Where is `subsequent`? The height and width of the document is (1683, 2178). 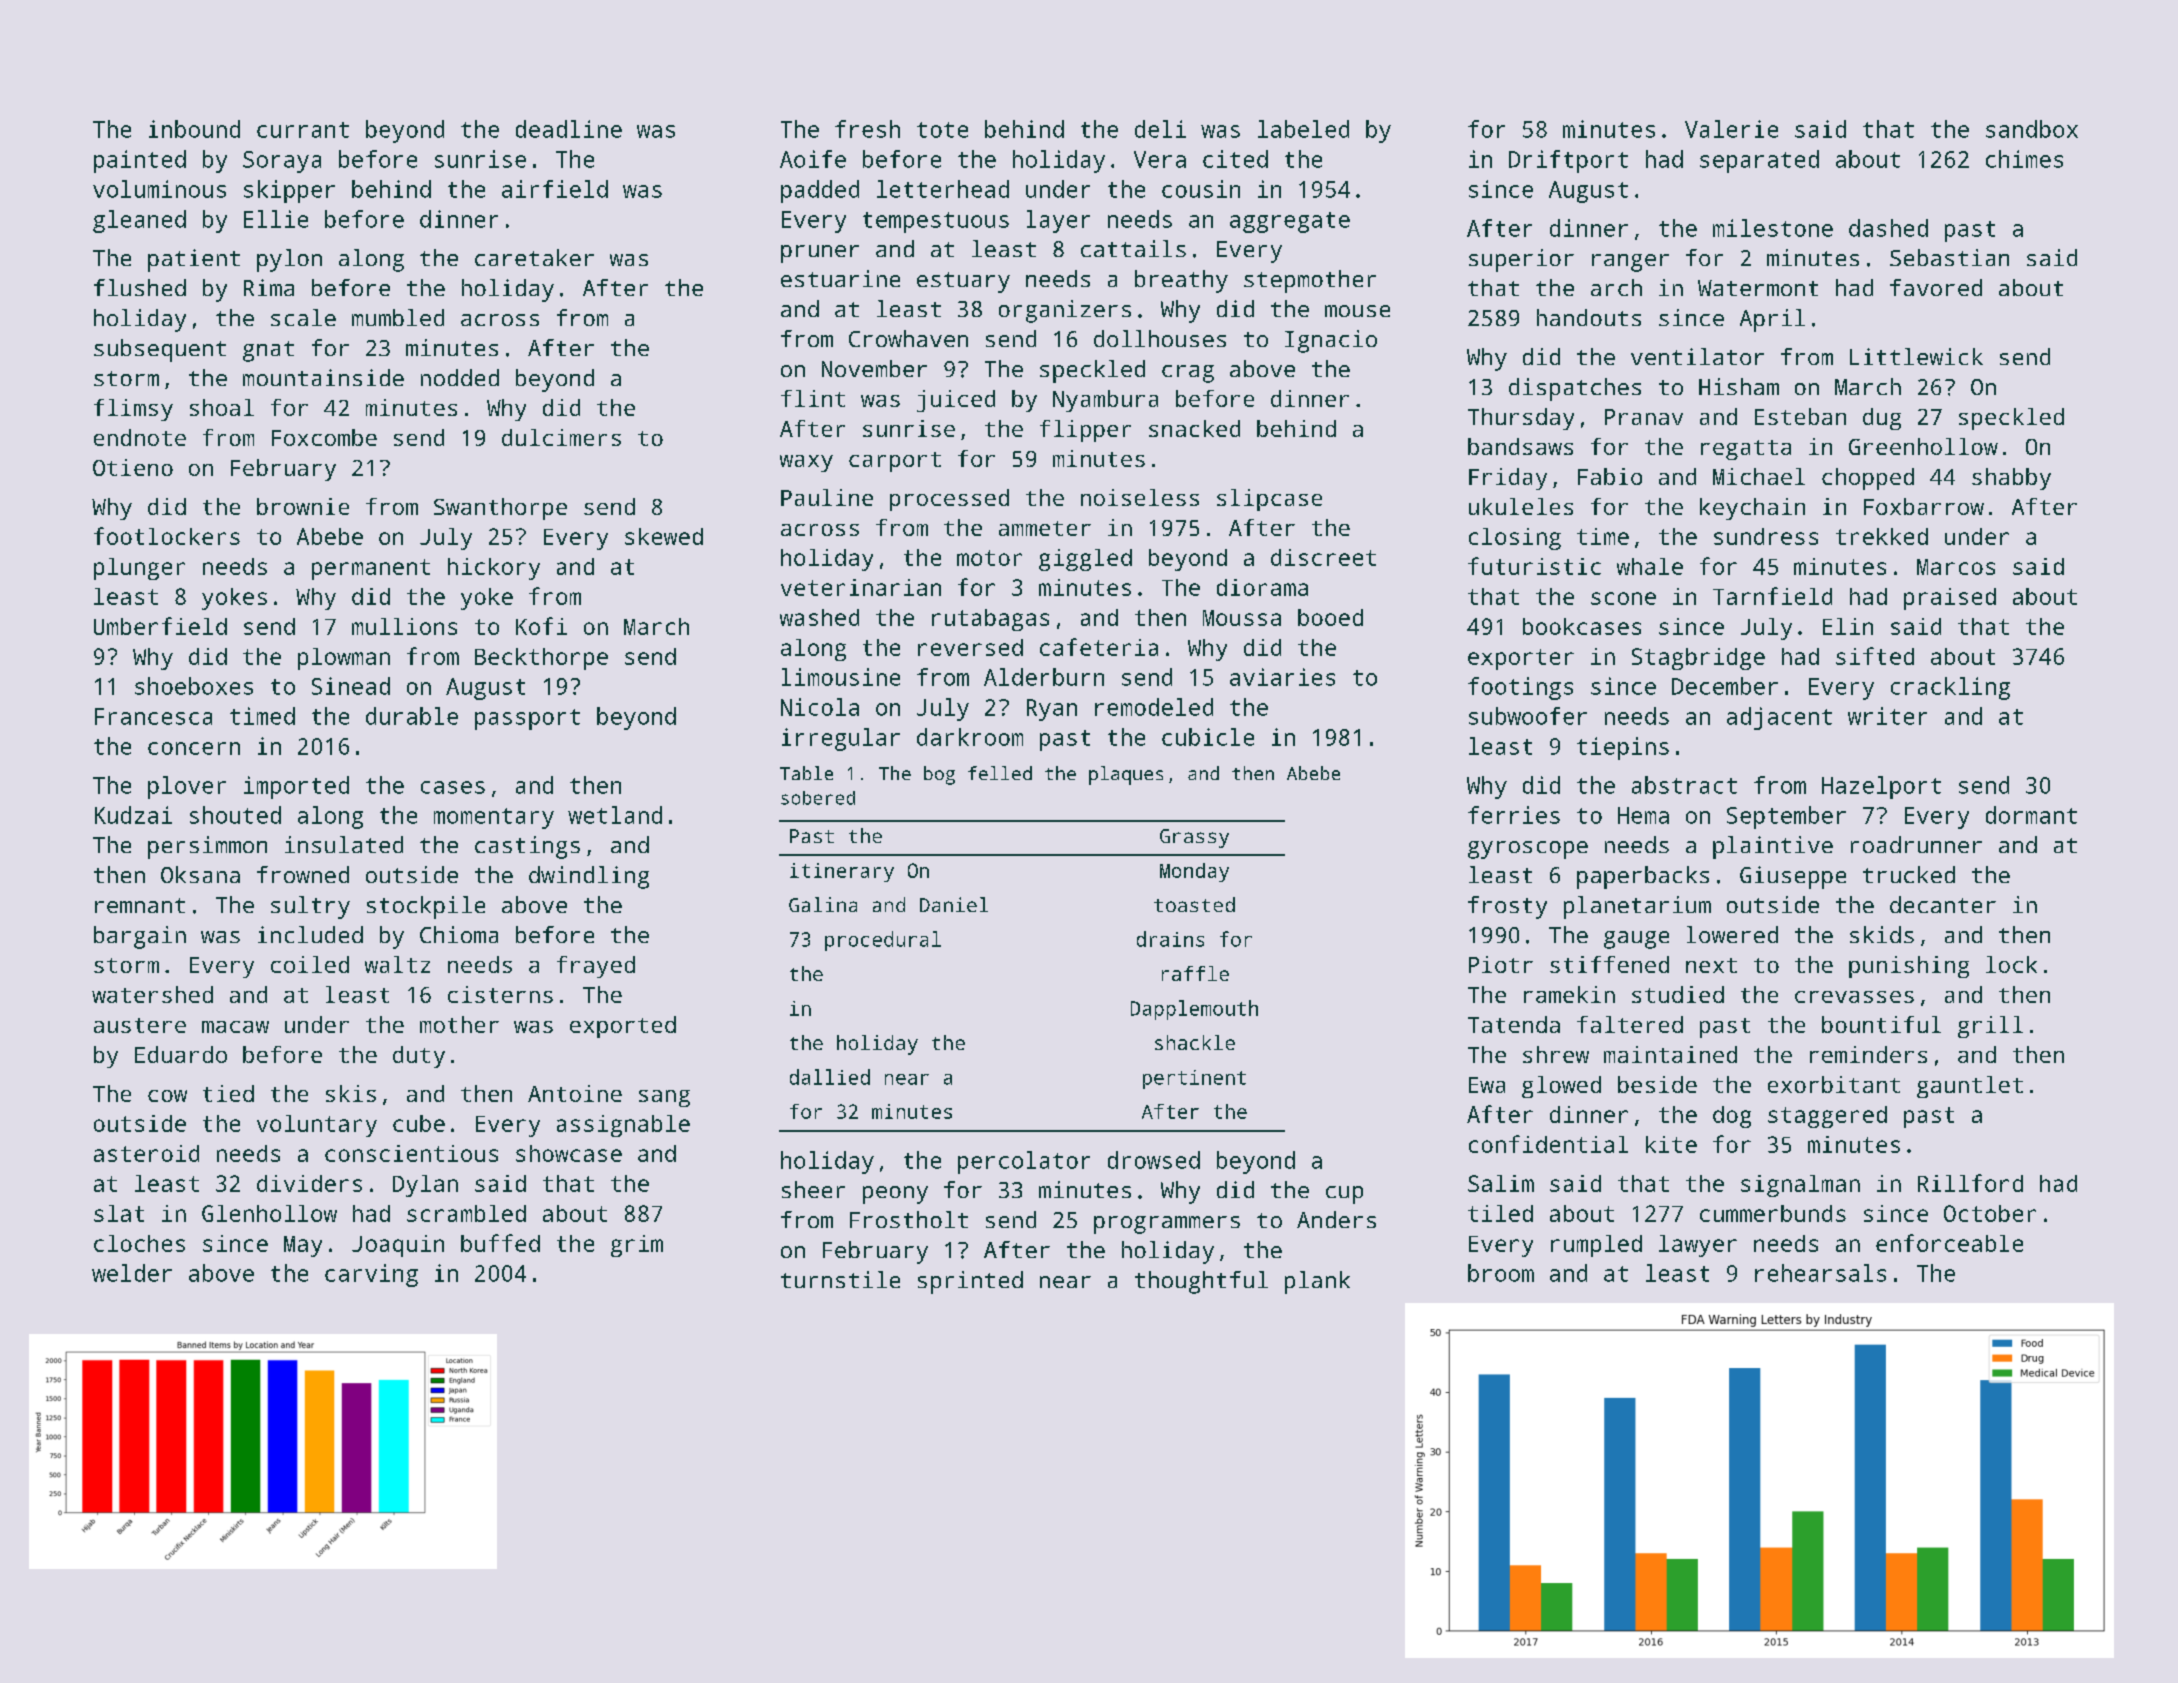 subsequent is located at coordinates (160, 350).
